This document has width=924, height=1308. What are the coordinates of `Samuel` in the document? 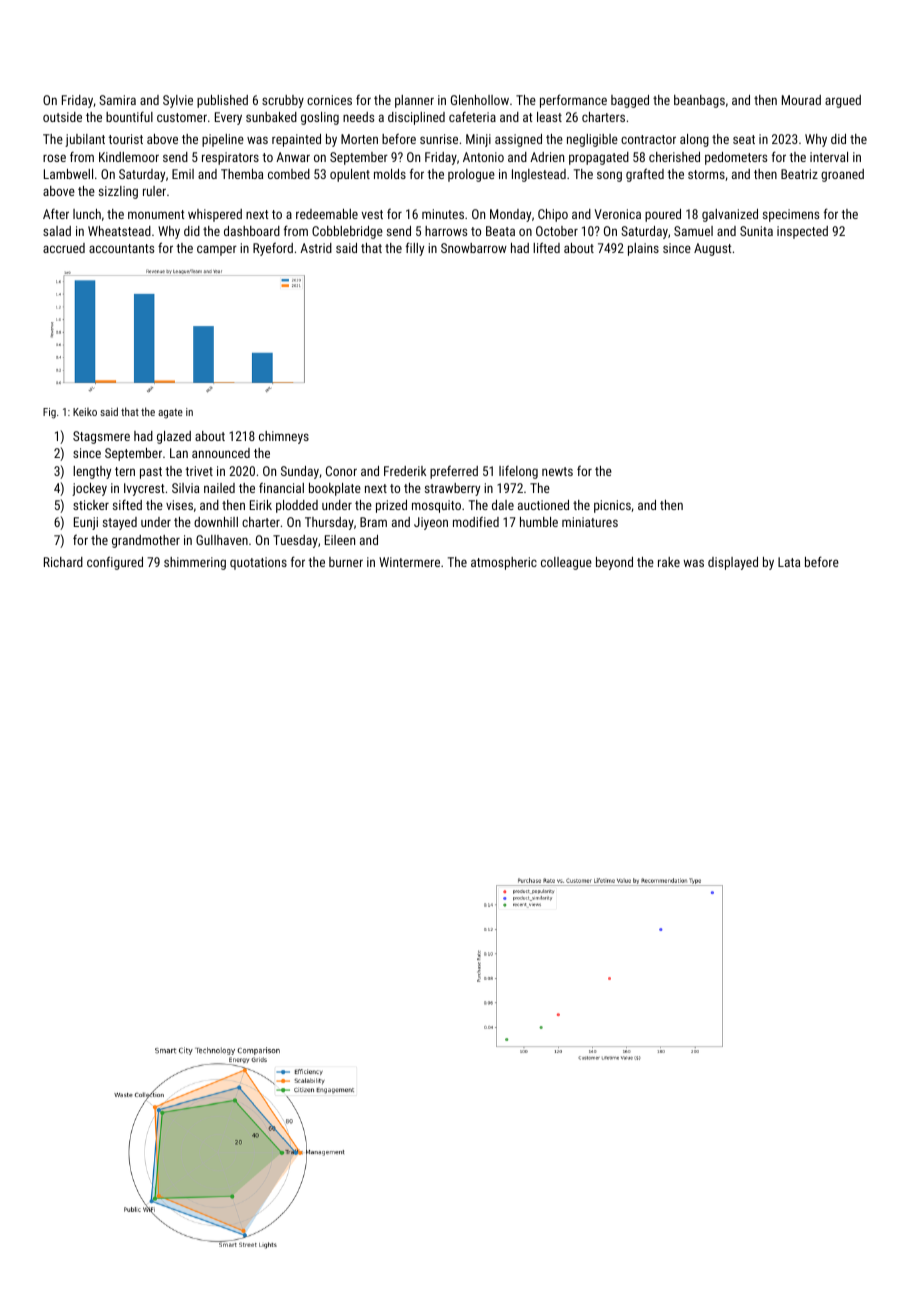 It's located at (693, 231).
